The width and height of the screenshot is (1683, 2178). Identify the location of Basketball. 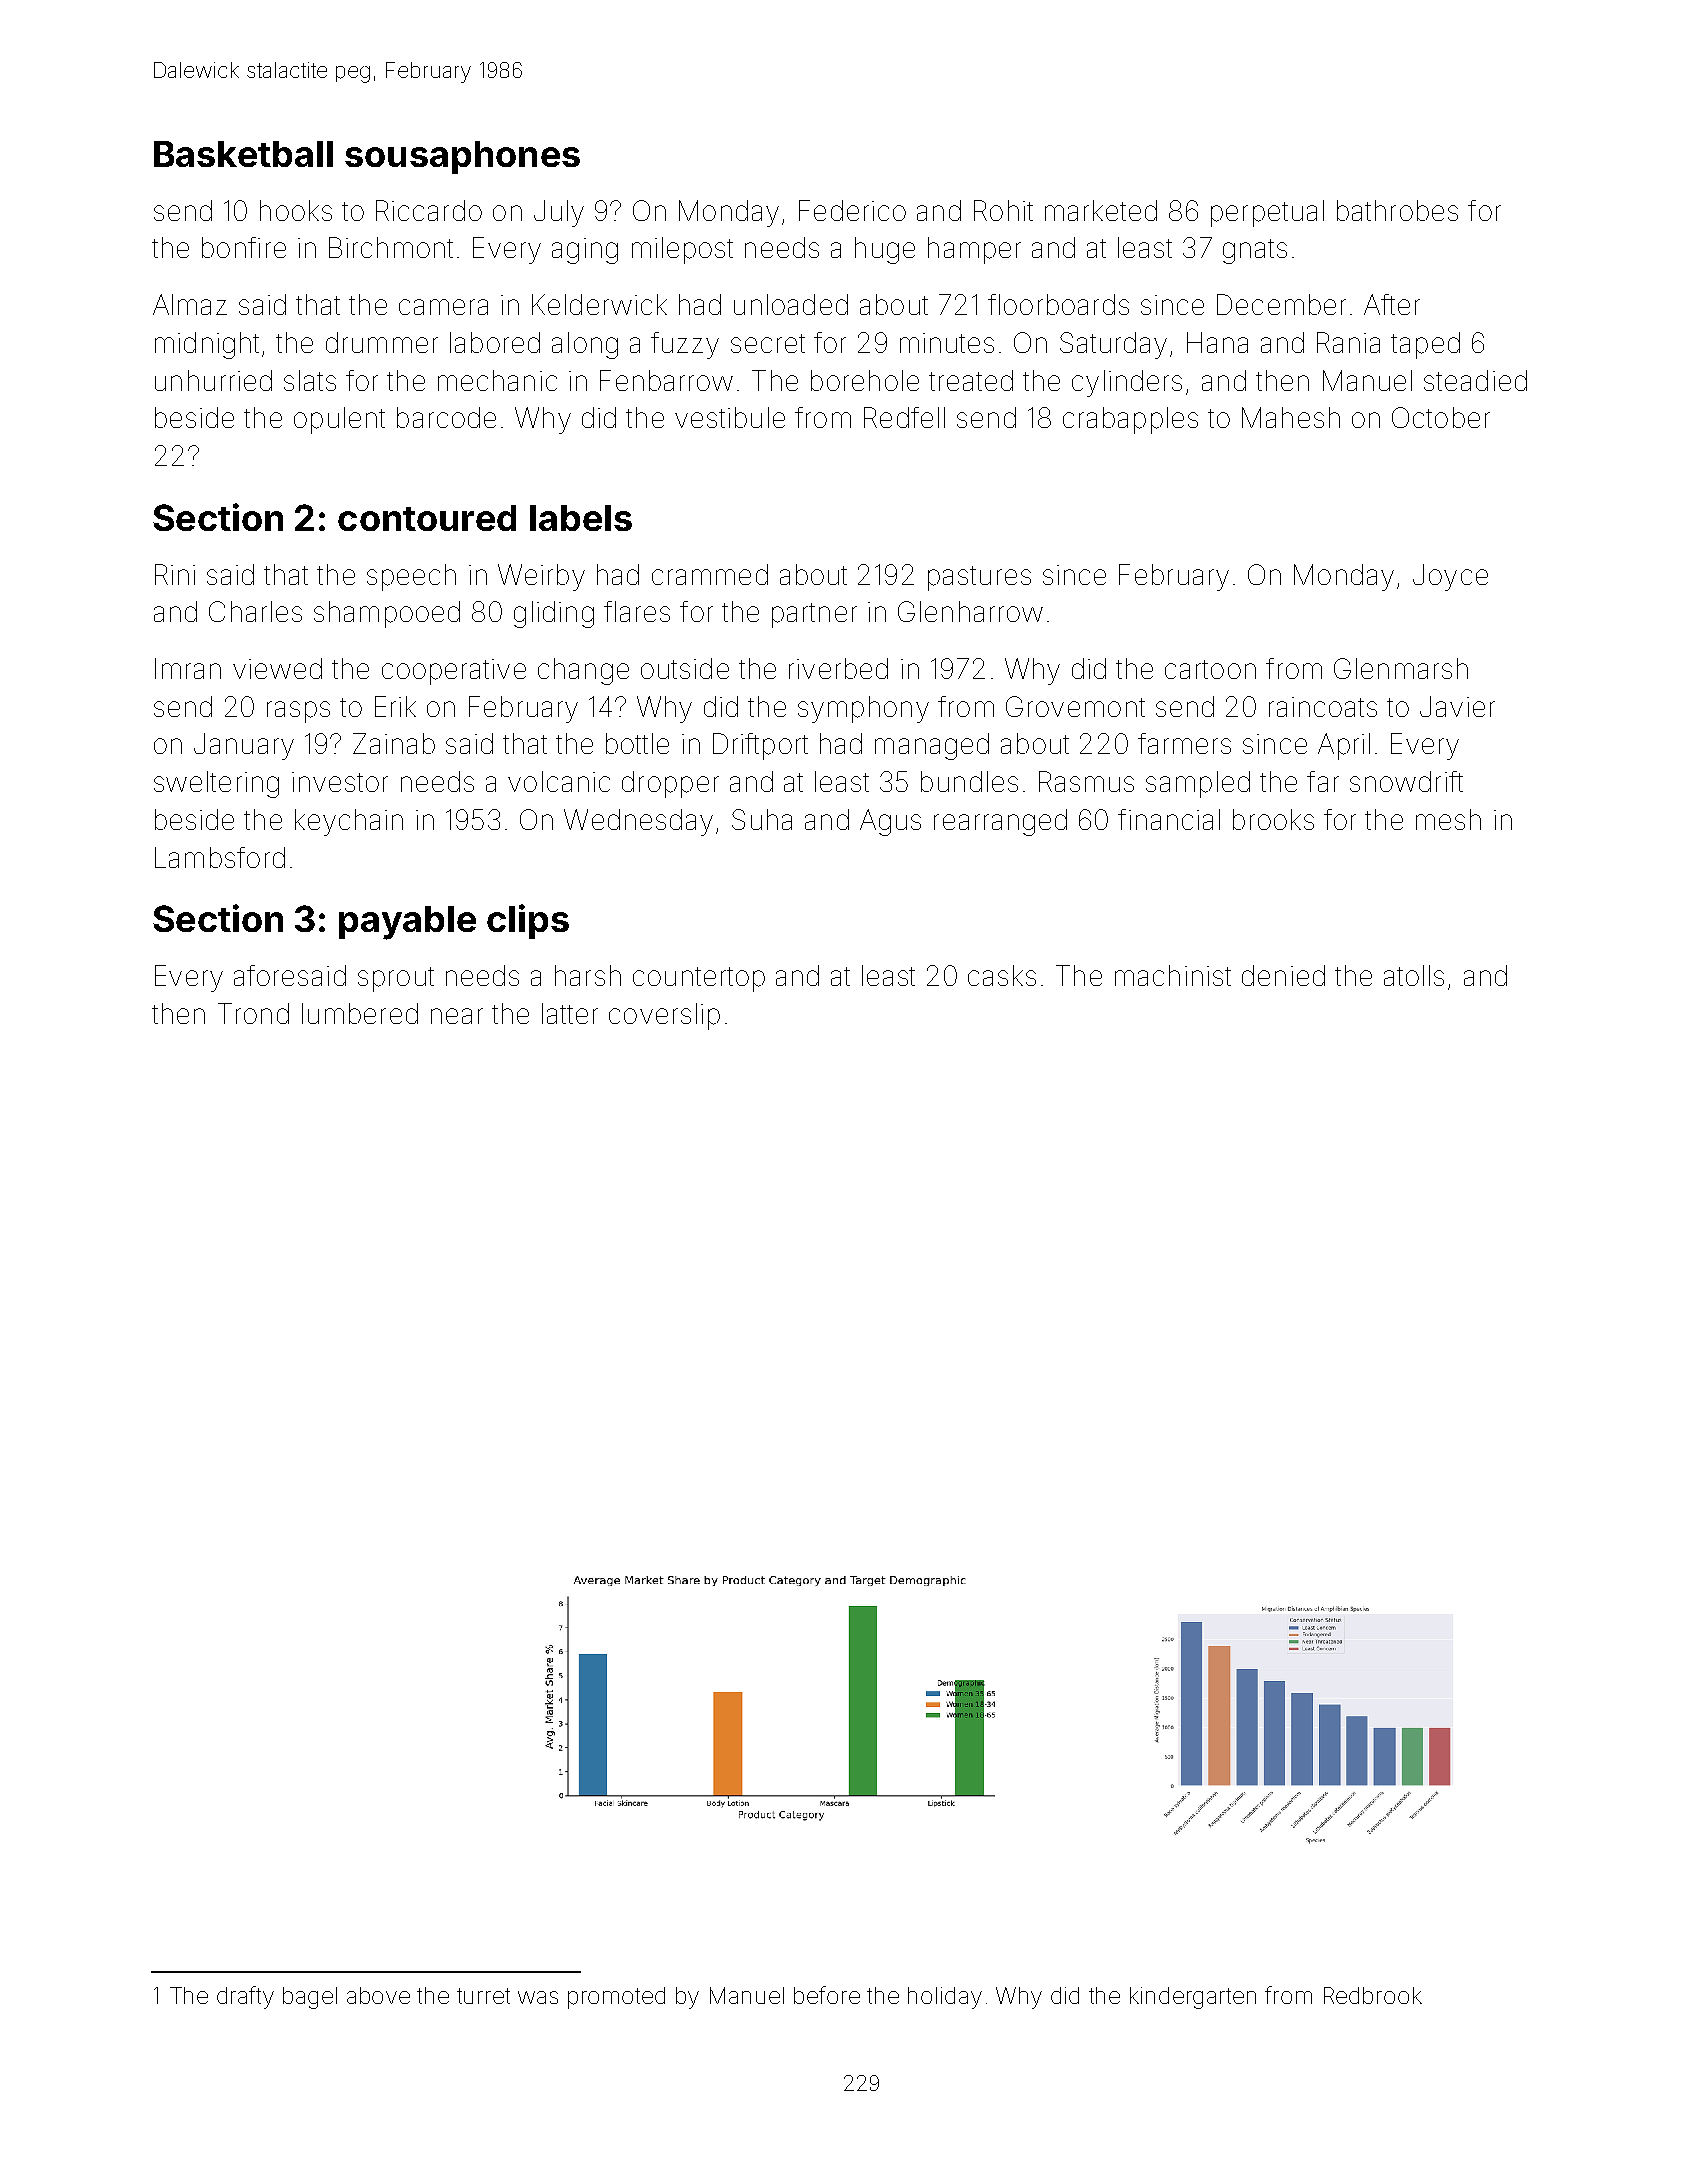
(243, 154).
